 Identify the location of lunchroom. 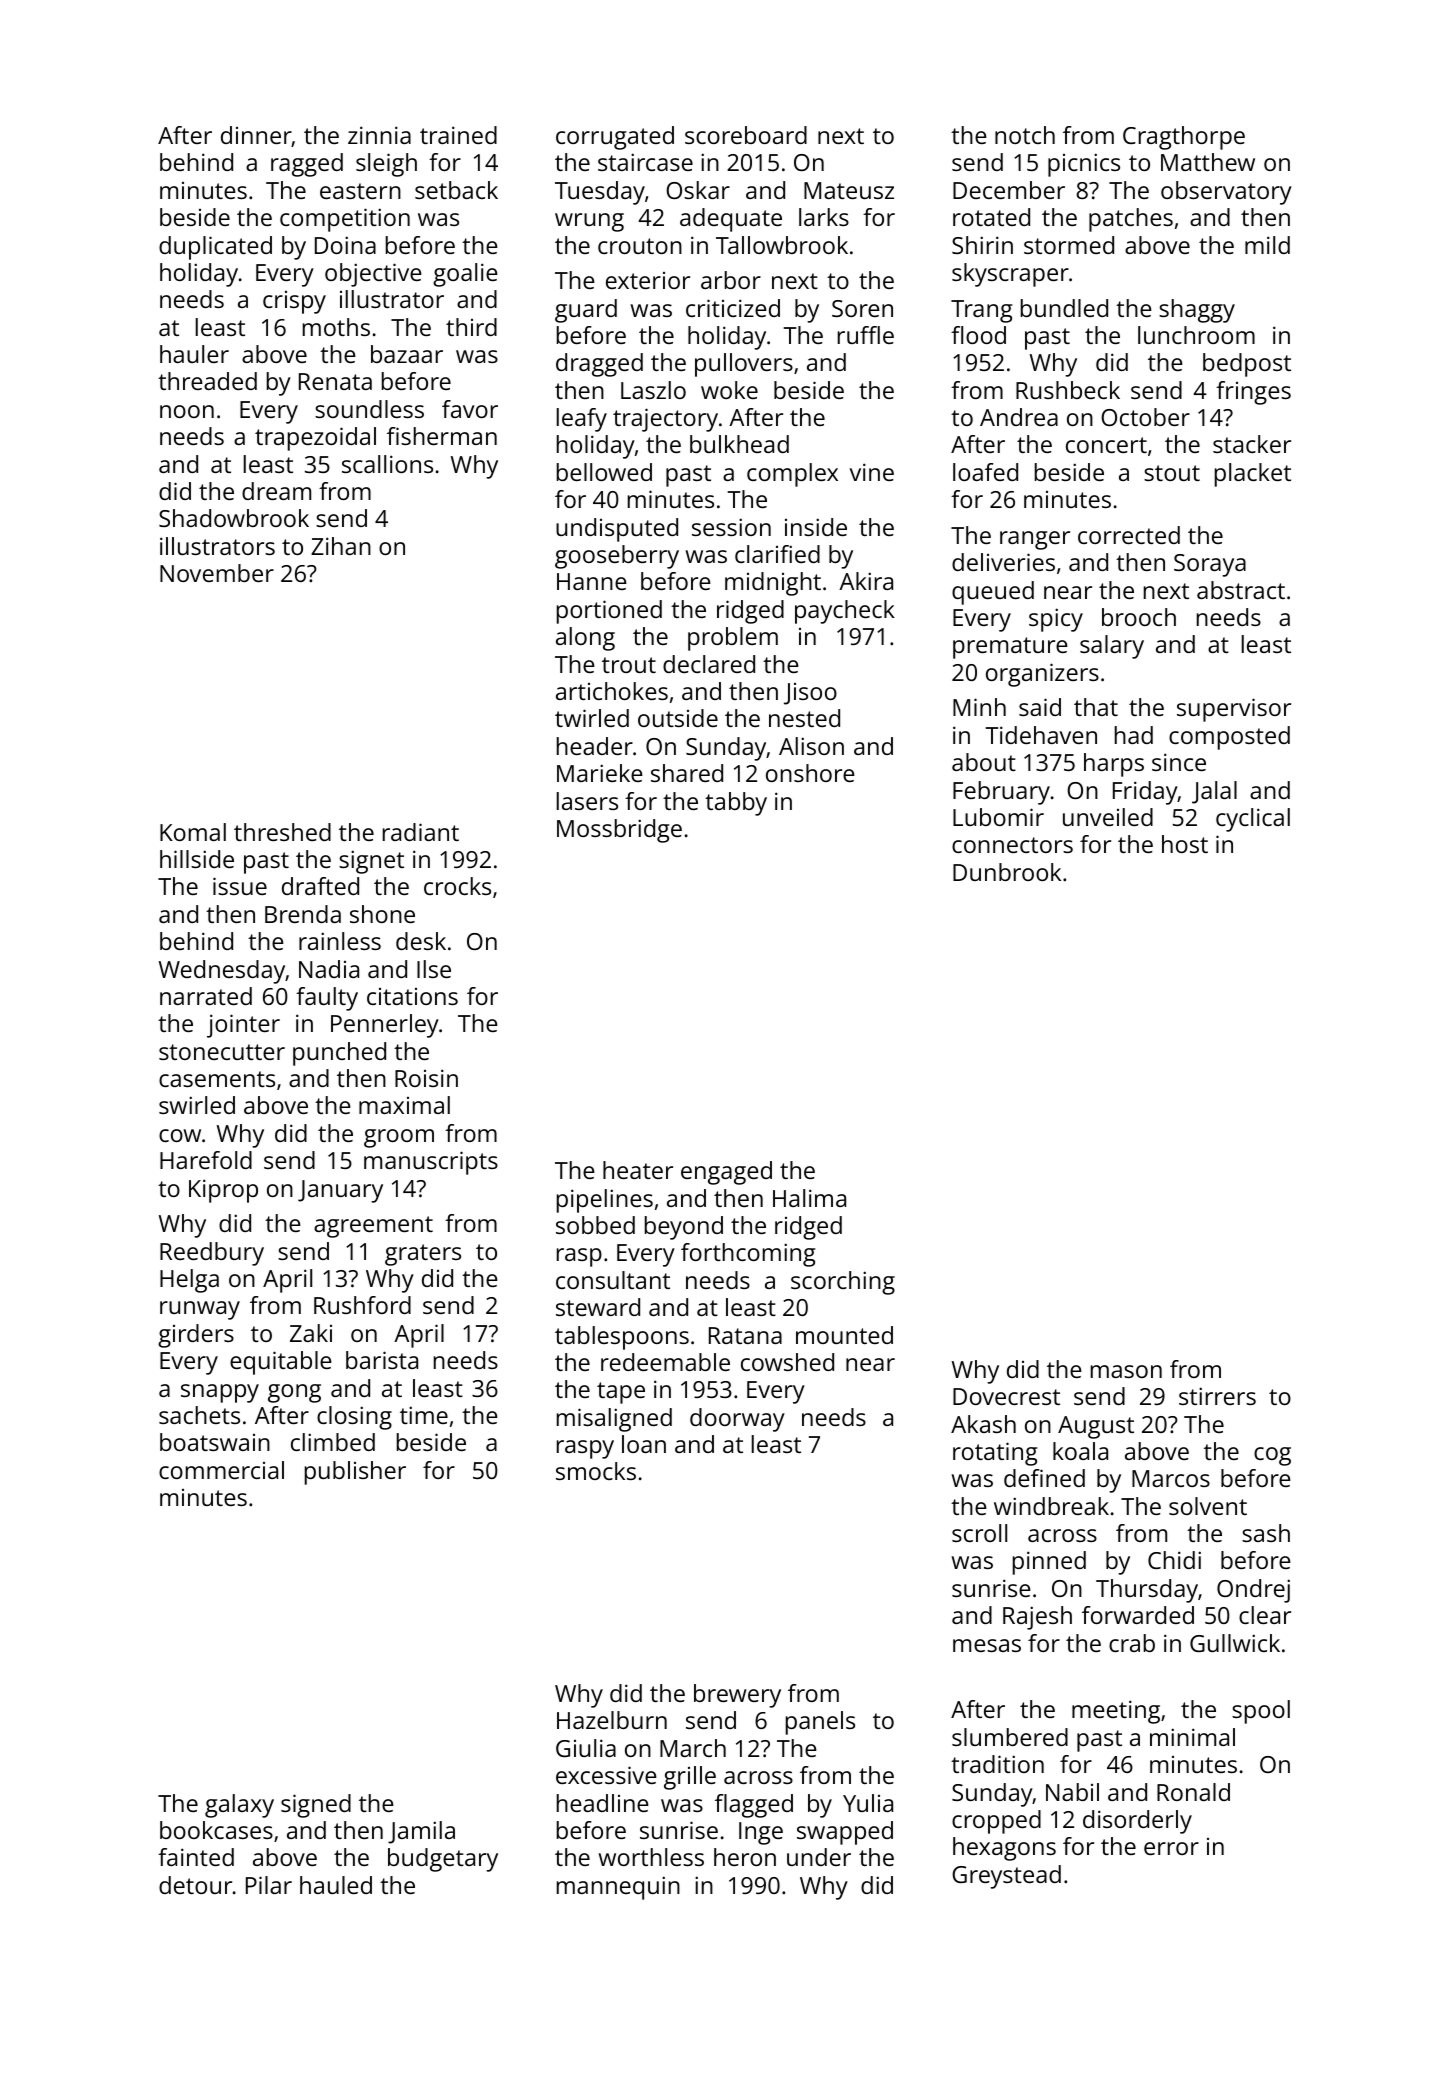
(1196, 335).
